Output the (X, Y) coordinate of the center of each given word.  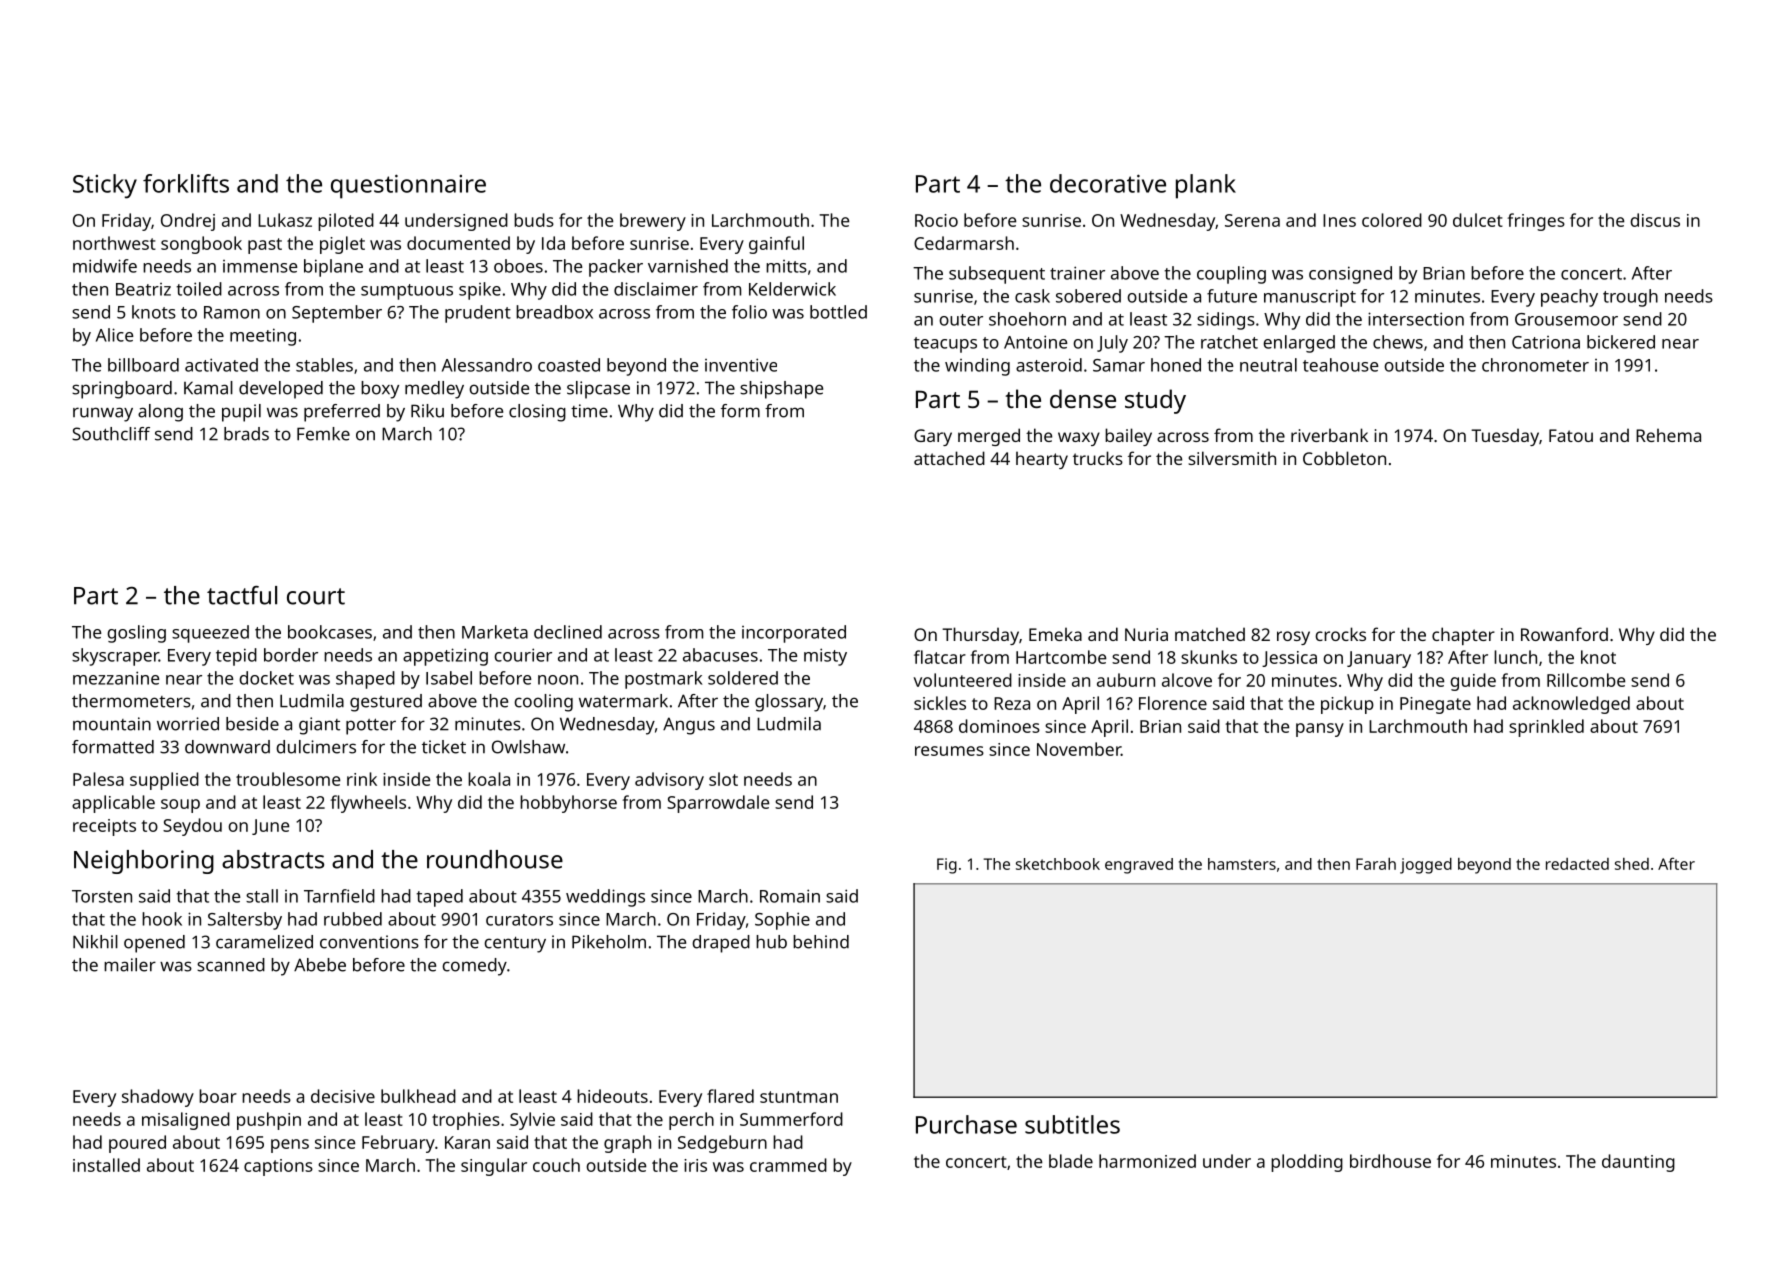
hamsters (1242, 864)
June (270, 827)
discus (1655, 220)
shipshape (781, 390)
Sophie (782, 921)
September (337, 314)
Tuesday (1505, 437)
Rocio (936, 220)
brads (246, 434)
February (398, 1144)
